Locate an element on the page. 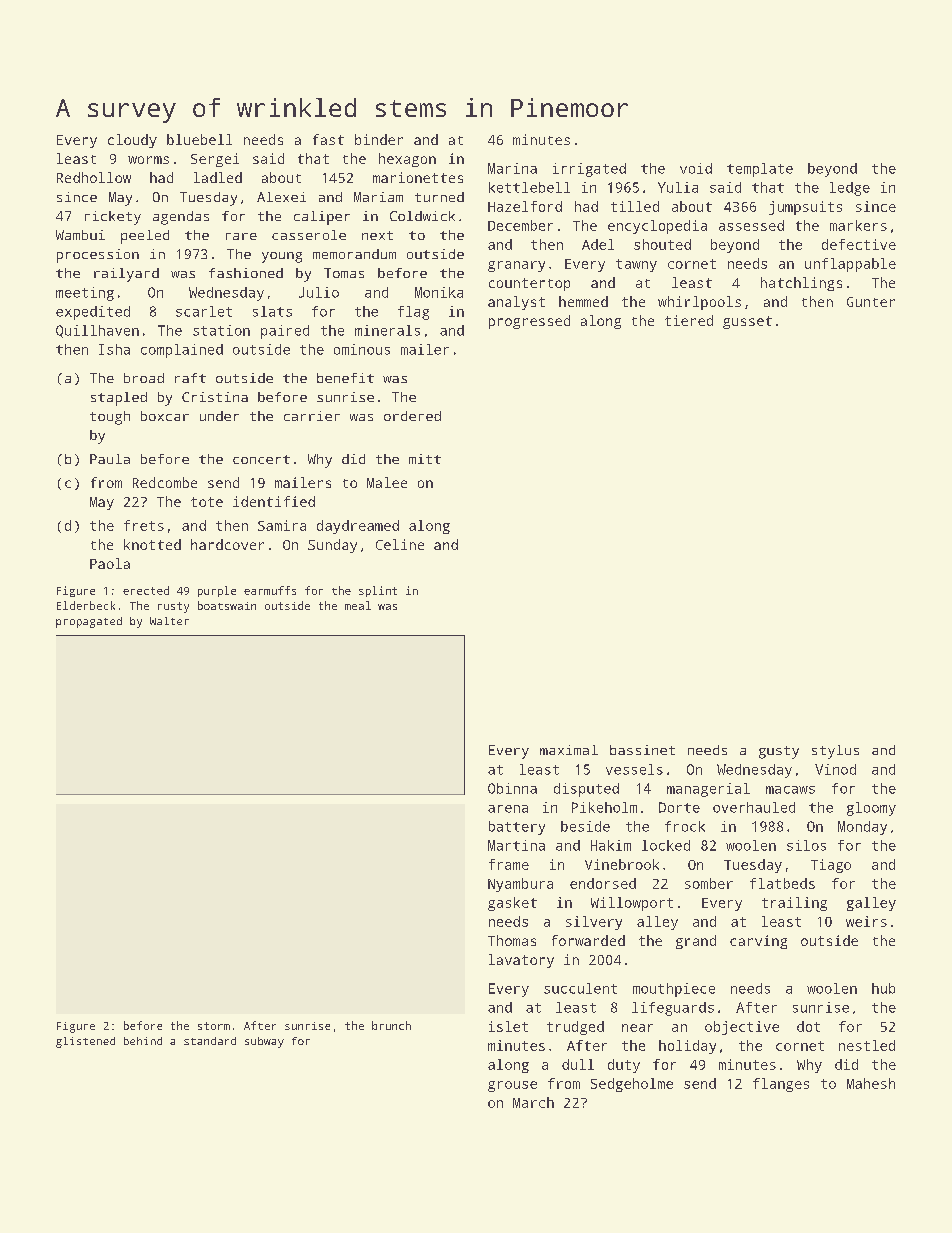 The image size is (952, 1233). bluebell is located at coordinates (199, 139).
